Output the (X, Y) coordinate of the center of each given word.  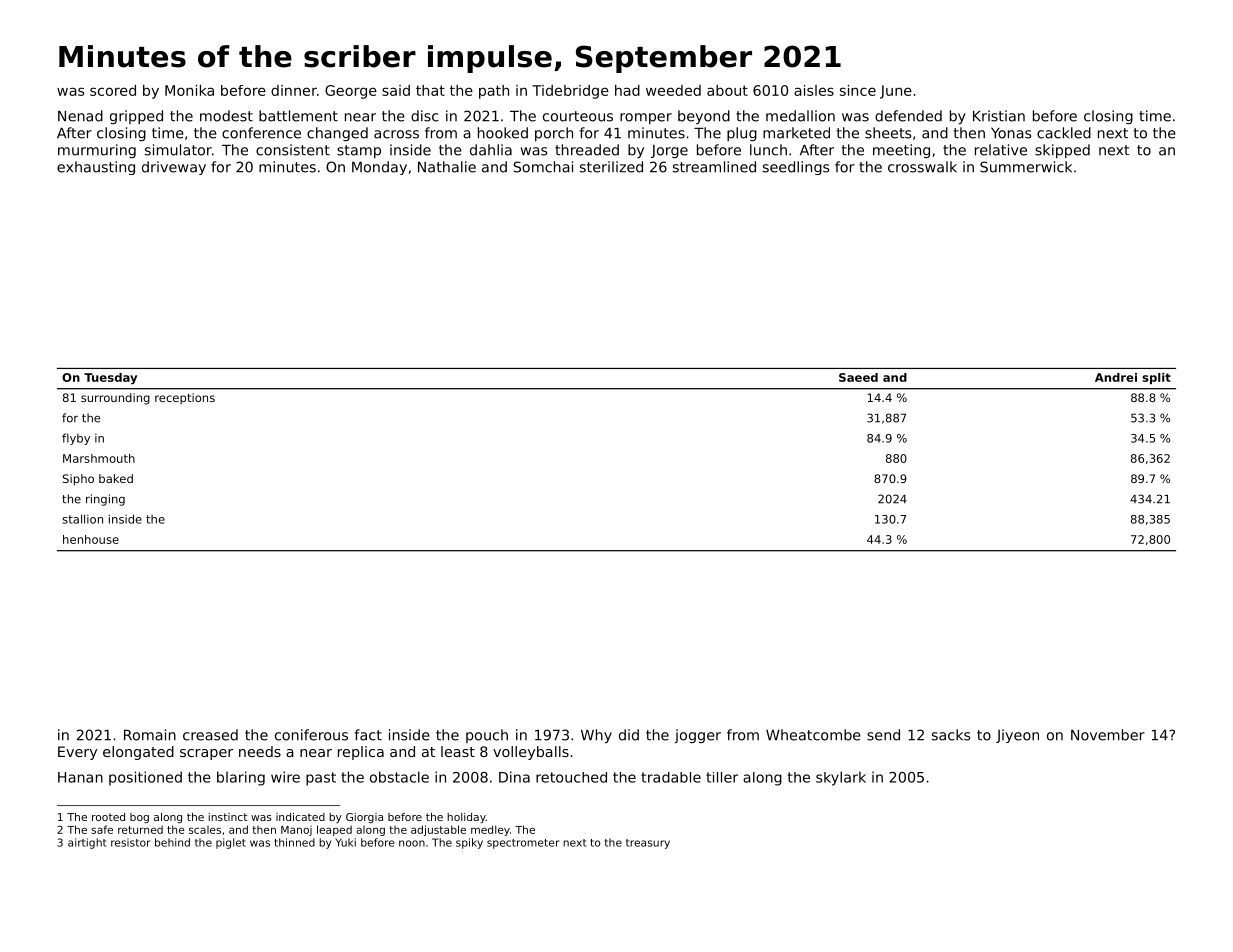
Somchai (543, 167)
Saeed (858, 377)
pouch (487, 736)
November (1108, 735)
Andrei (1116, 377)
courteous (578, 116)
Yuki (346, 842)
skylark (841, 778)
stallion (82, 519)
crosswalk (922, 167)
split (1156, 378)
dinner (294, 90)
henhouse (91, 539)
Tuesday (110, 378)
